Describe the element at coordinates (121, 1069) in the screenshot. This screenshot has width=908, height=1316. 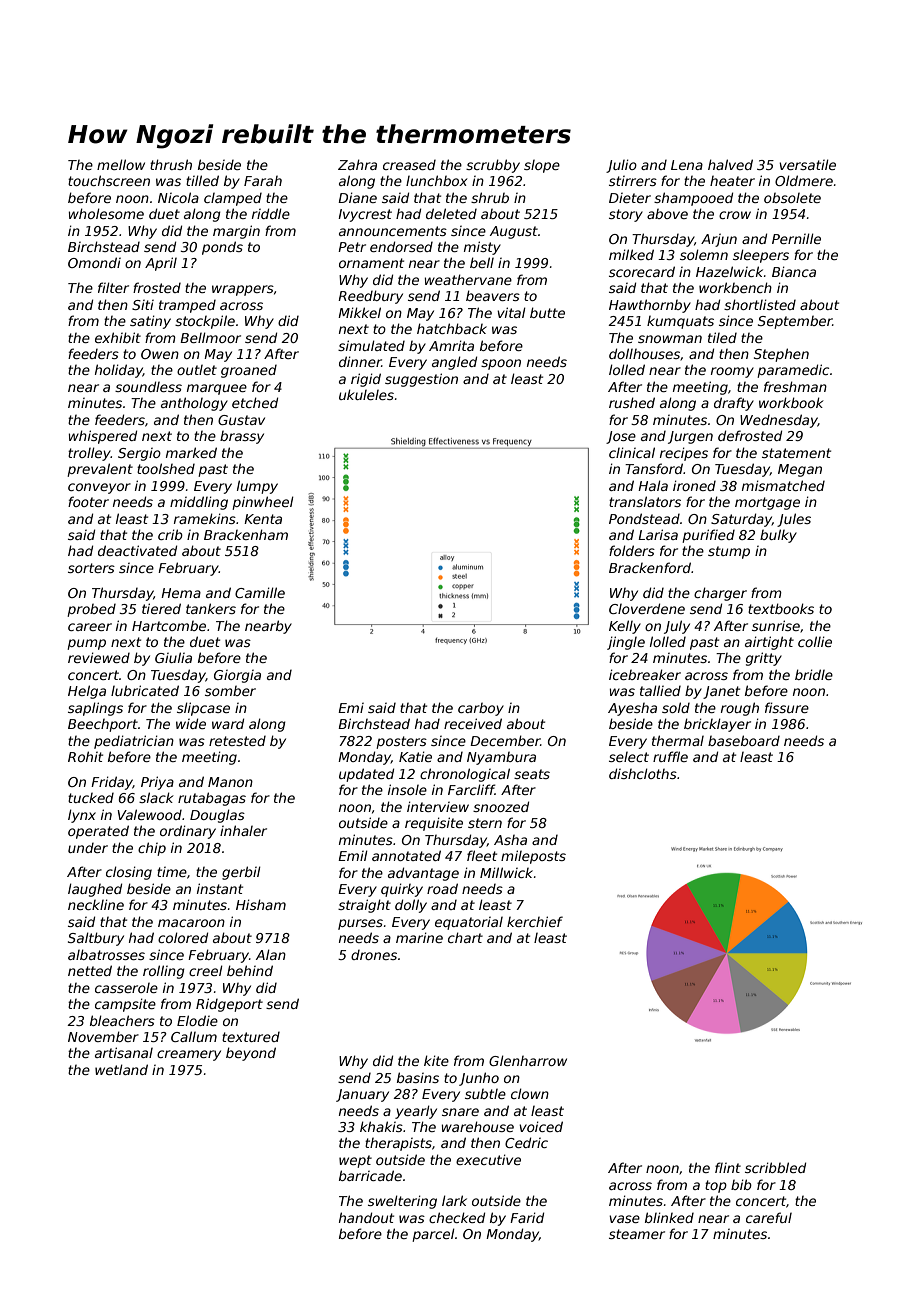
I see `wetland` at that location.
